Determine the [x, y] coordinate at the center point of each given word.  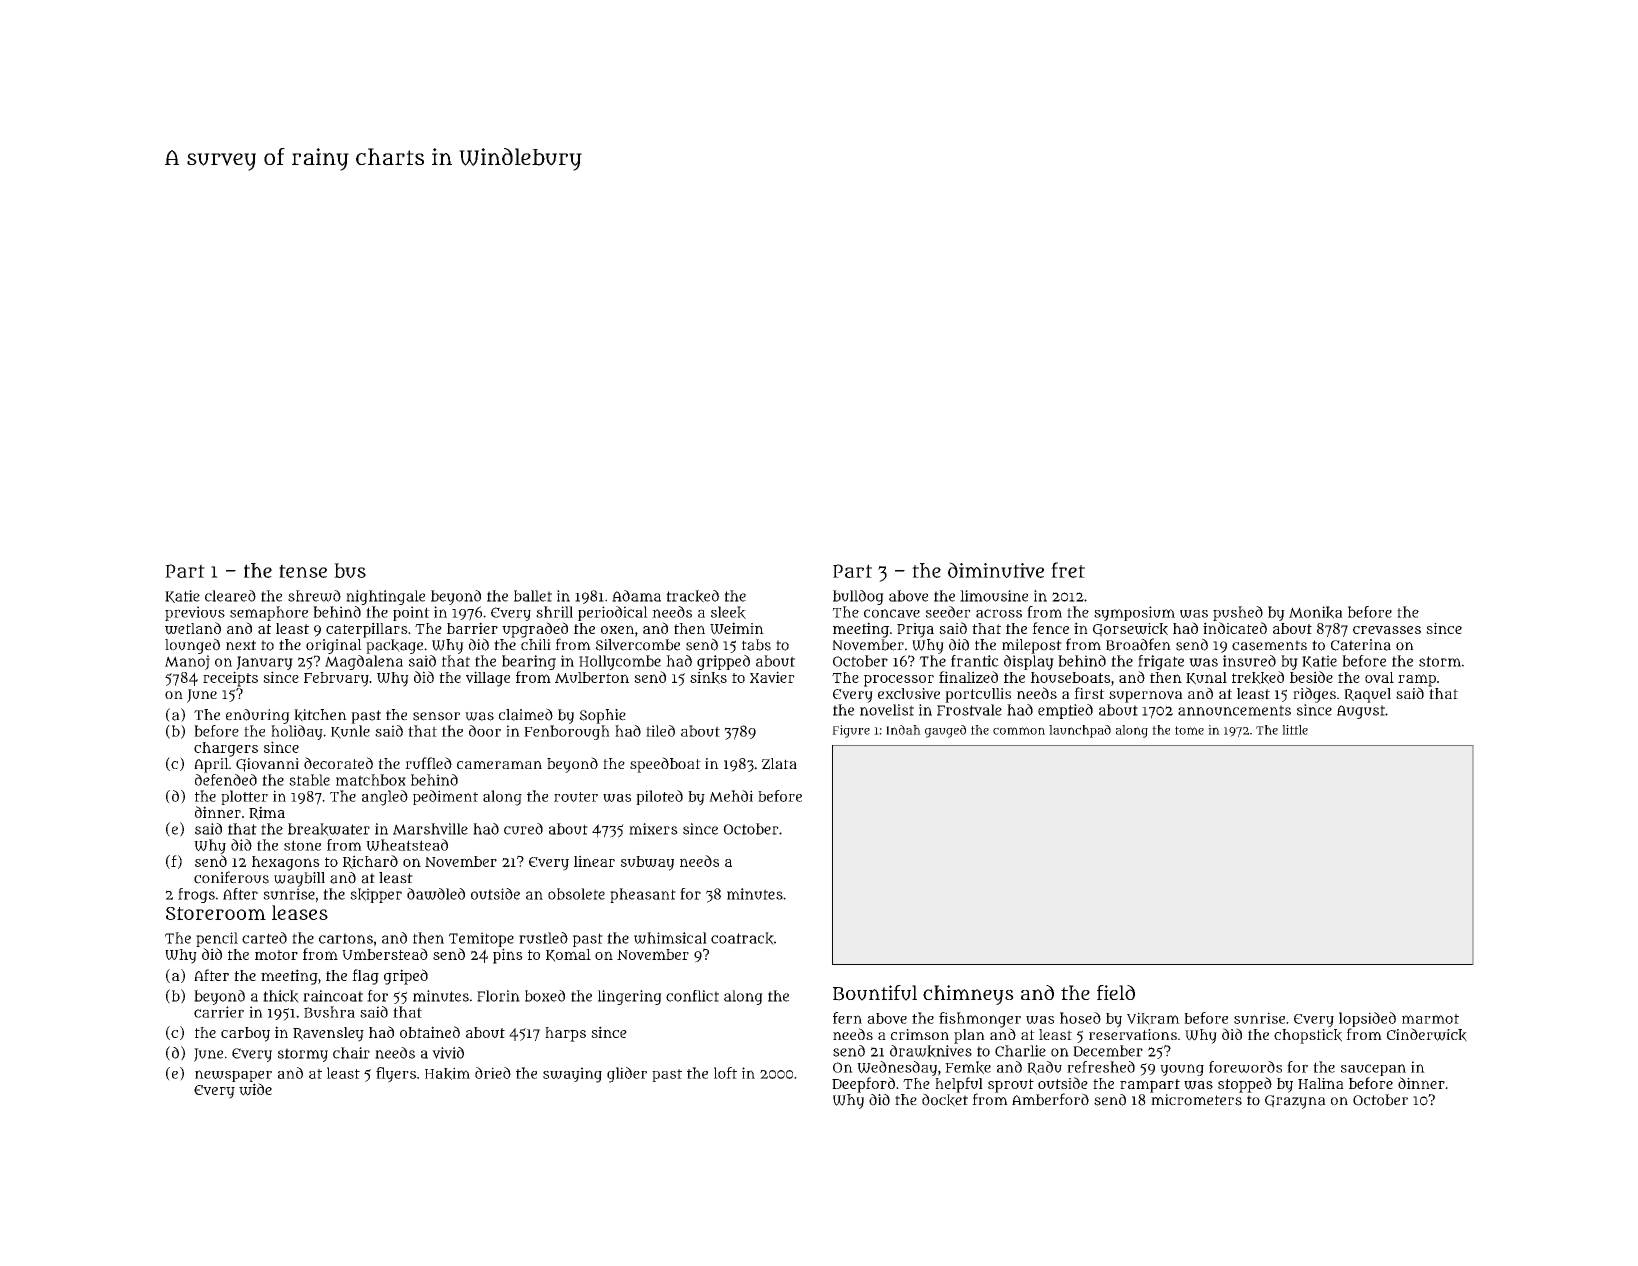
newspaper [233, 1076]
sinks [708, 677]
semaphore [269, 613]
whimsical [670, 938]
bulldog [858, 597]
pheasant [643, 895]
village [488, 679]
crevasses [1387, 630]
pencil [217, 939]
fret [1068, 570]
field [1116, 992]
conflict [692, 996]
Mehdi [731, 796]
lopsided [1367, 1019]
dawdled [436, 894]
